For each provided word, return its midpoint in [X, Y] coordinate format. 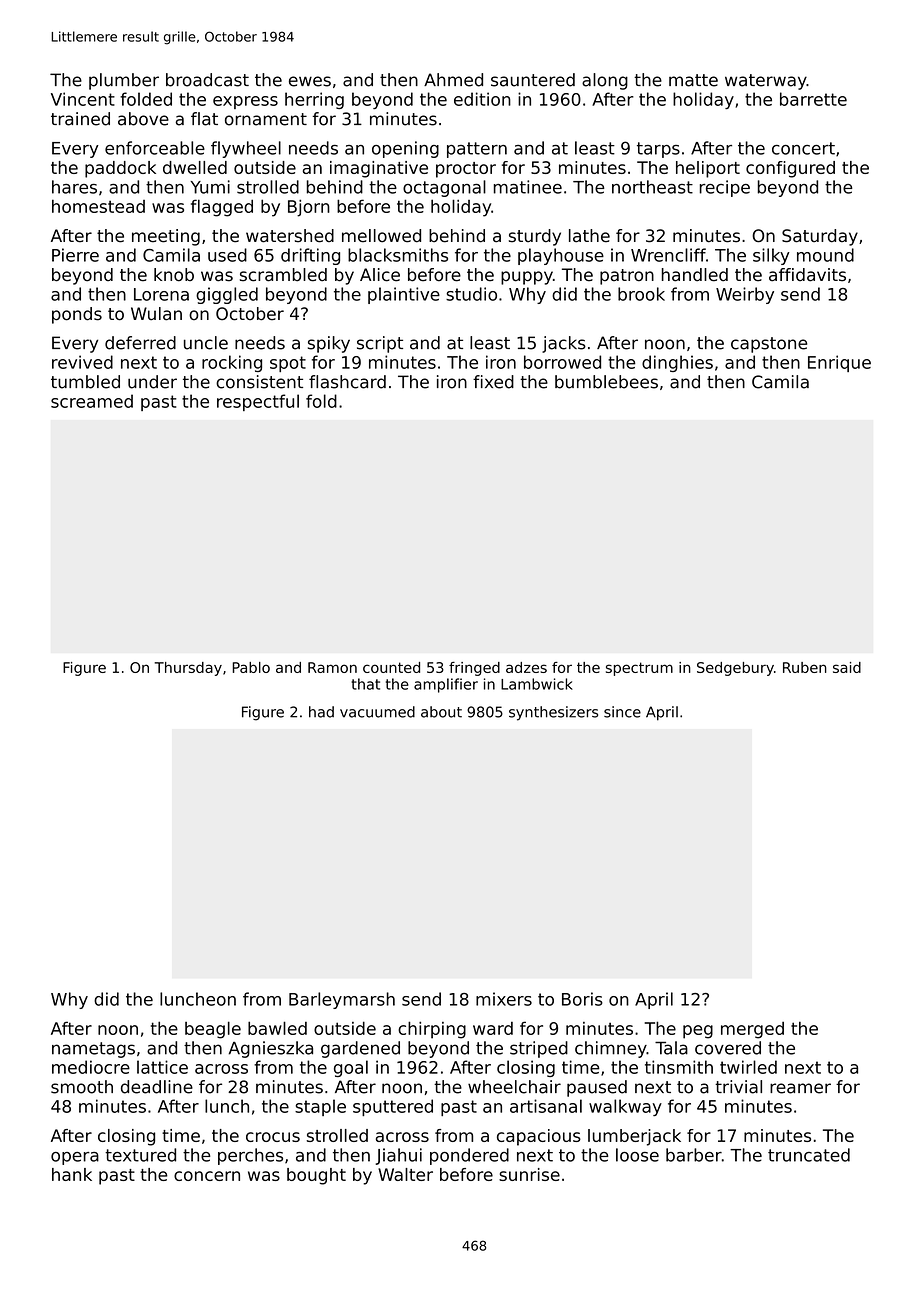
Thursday [188, 669]
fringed [474, 669]
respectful [258, 402]
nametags [93, 1050]
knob [174, 275]
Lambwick [537, 684]
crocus [273, 1137]
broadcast [207, 80]
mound [825, 255]
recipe [725, 188]
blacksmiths [398, 255]
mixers [504, 999]
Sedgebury [735, 669]
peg [698, 1032]
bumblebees [606, 382]
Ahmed [453, 80]
